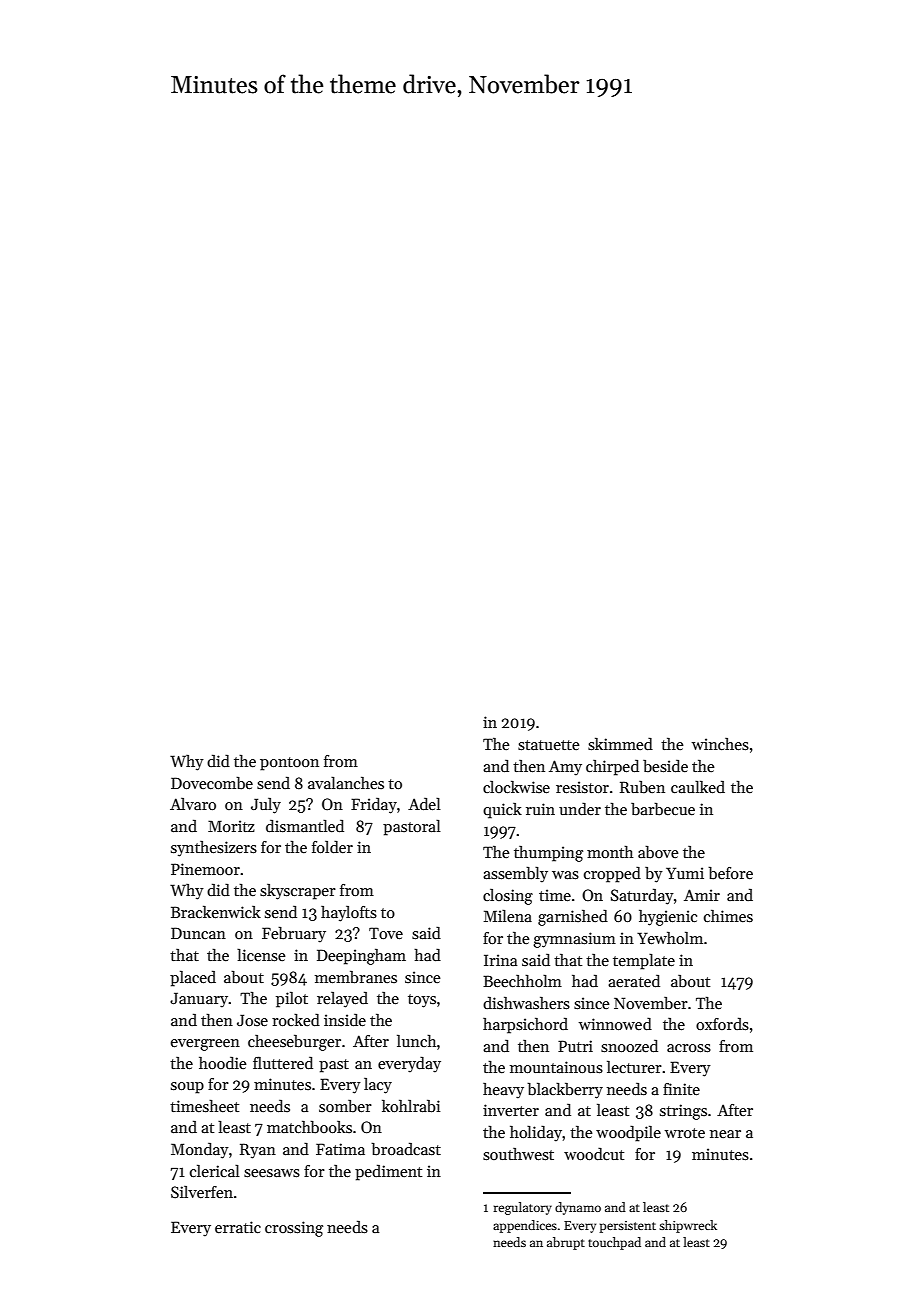 This screenshot has height=1311, width=924. What do you see at coordinates (728, 916) in the screenshot?
I see `chimes` at bounding box center [728, 916].
